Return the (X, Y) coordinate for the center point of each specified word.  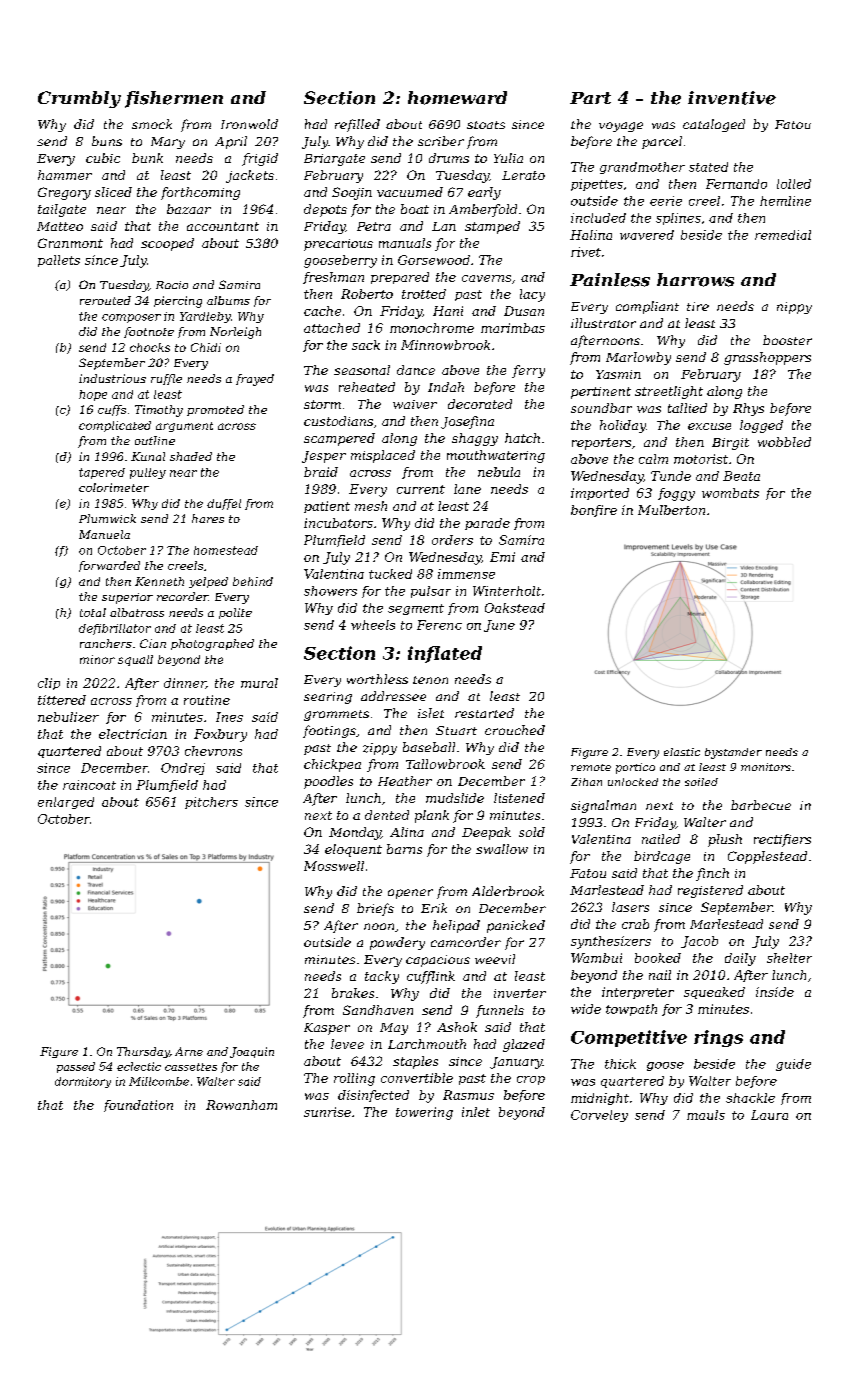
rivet (586, 252)
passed (76, 1067)
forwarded (109, 566)
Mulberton (671, 510)
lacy (532, 295)
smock (152, 124)
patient (327, 507)
